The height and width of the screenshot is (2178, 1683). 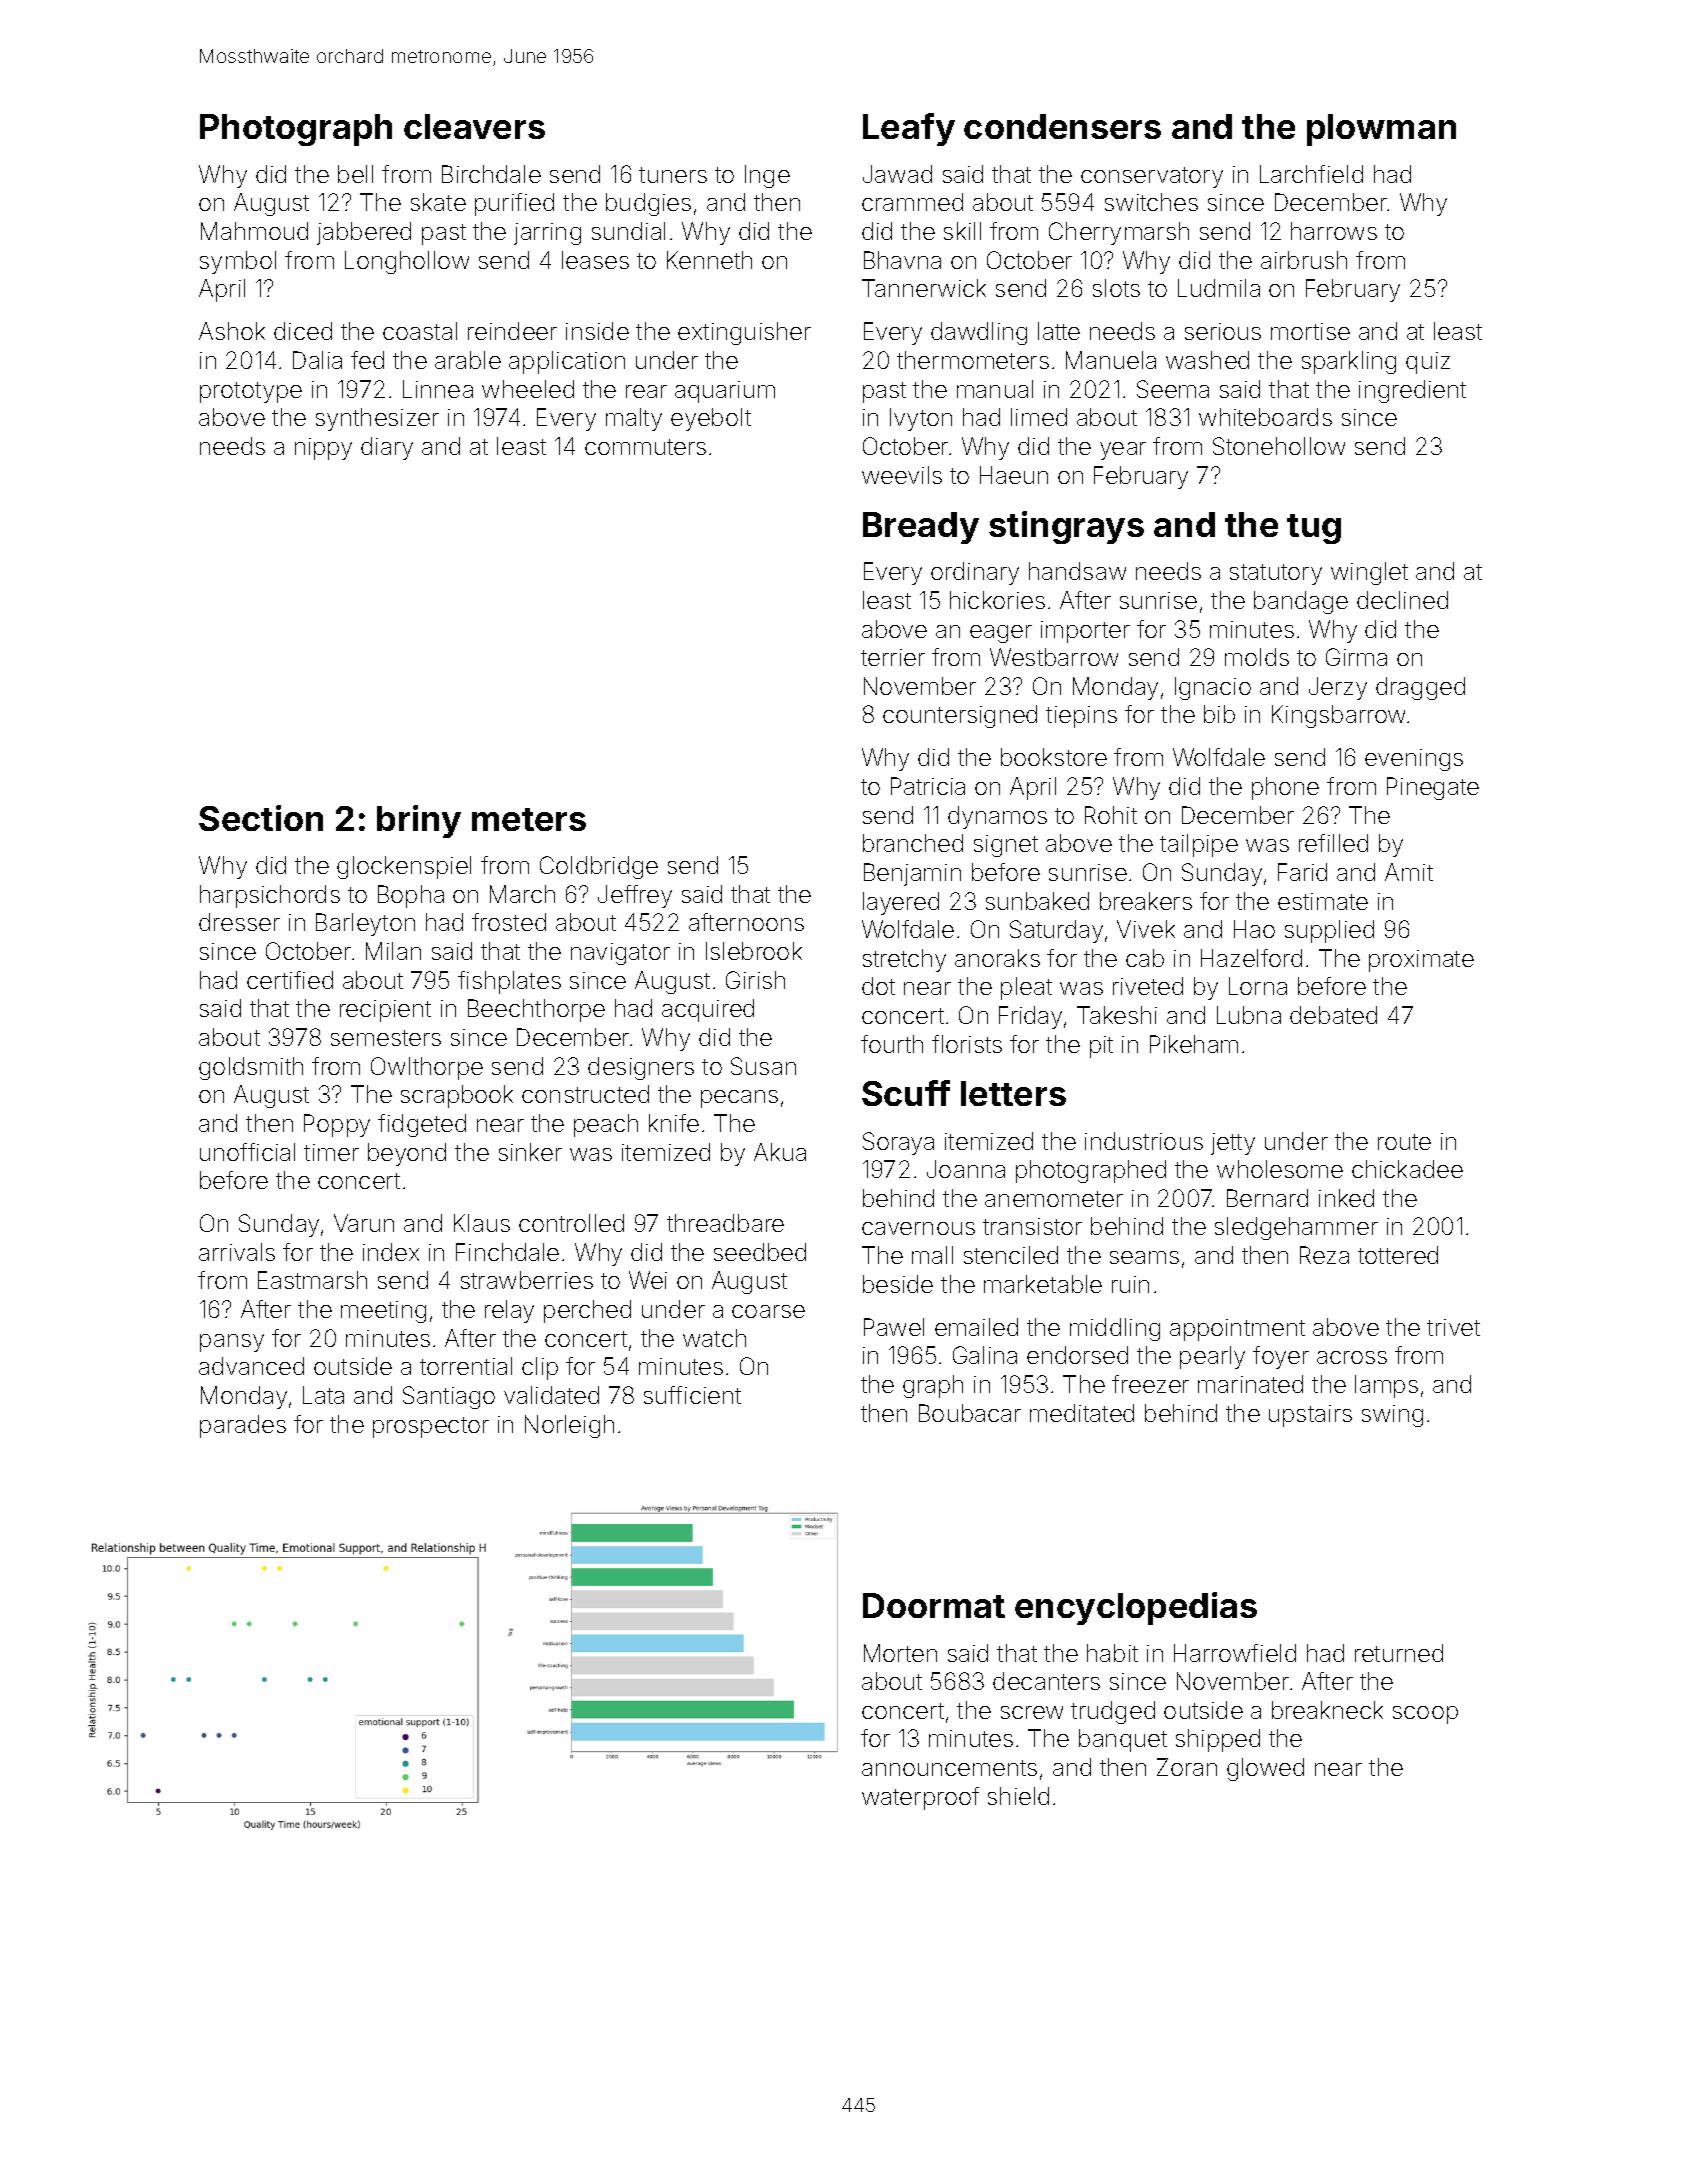 I want to click on frosted, so click(x=509, y=922).
